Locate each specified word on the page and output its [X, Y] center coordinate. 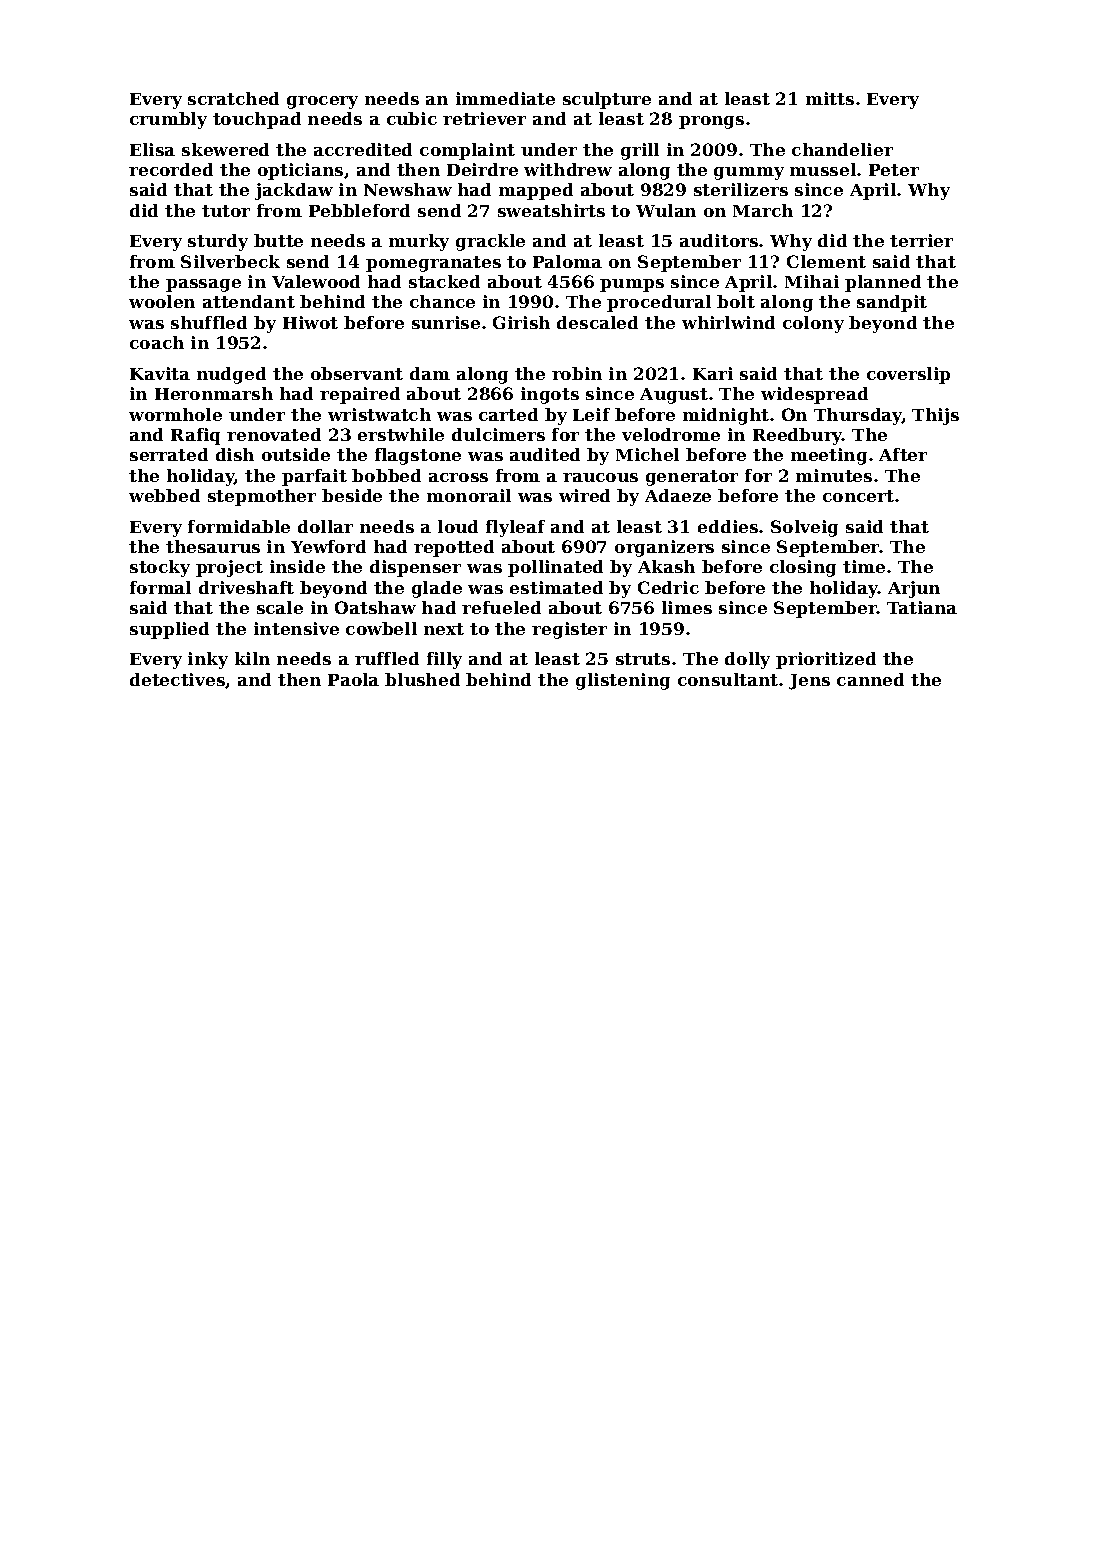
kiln [252, 658]
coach [157, 342]
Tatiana [922, 607]
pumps [632, 285]
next [444, 629]
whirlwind [728, 322]
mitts [830, 98]
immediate [505, 98]
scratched [233, 98]
